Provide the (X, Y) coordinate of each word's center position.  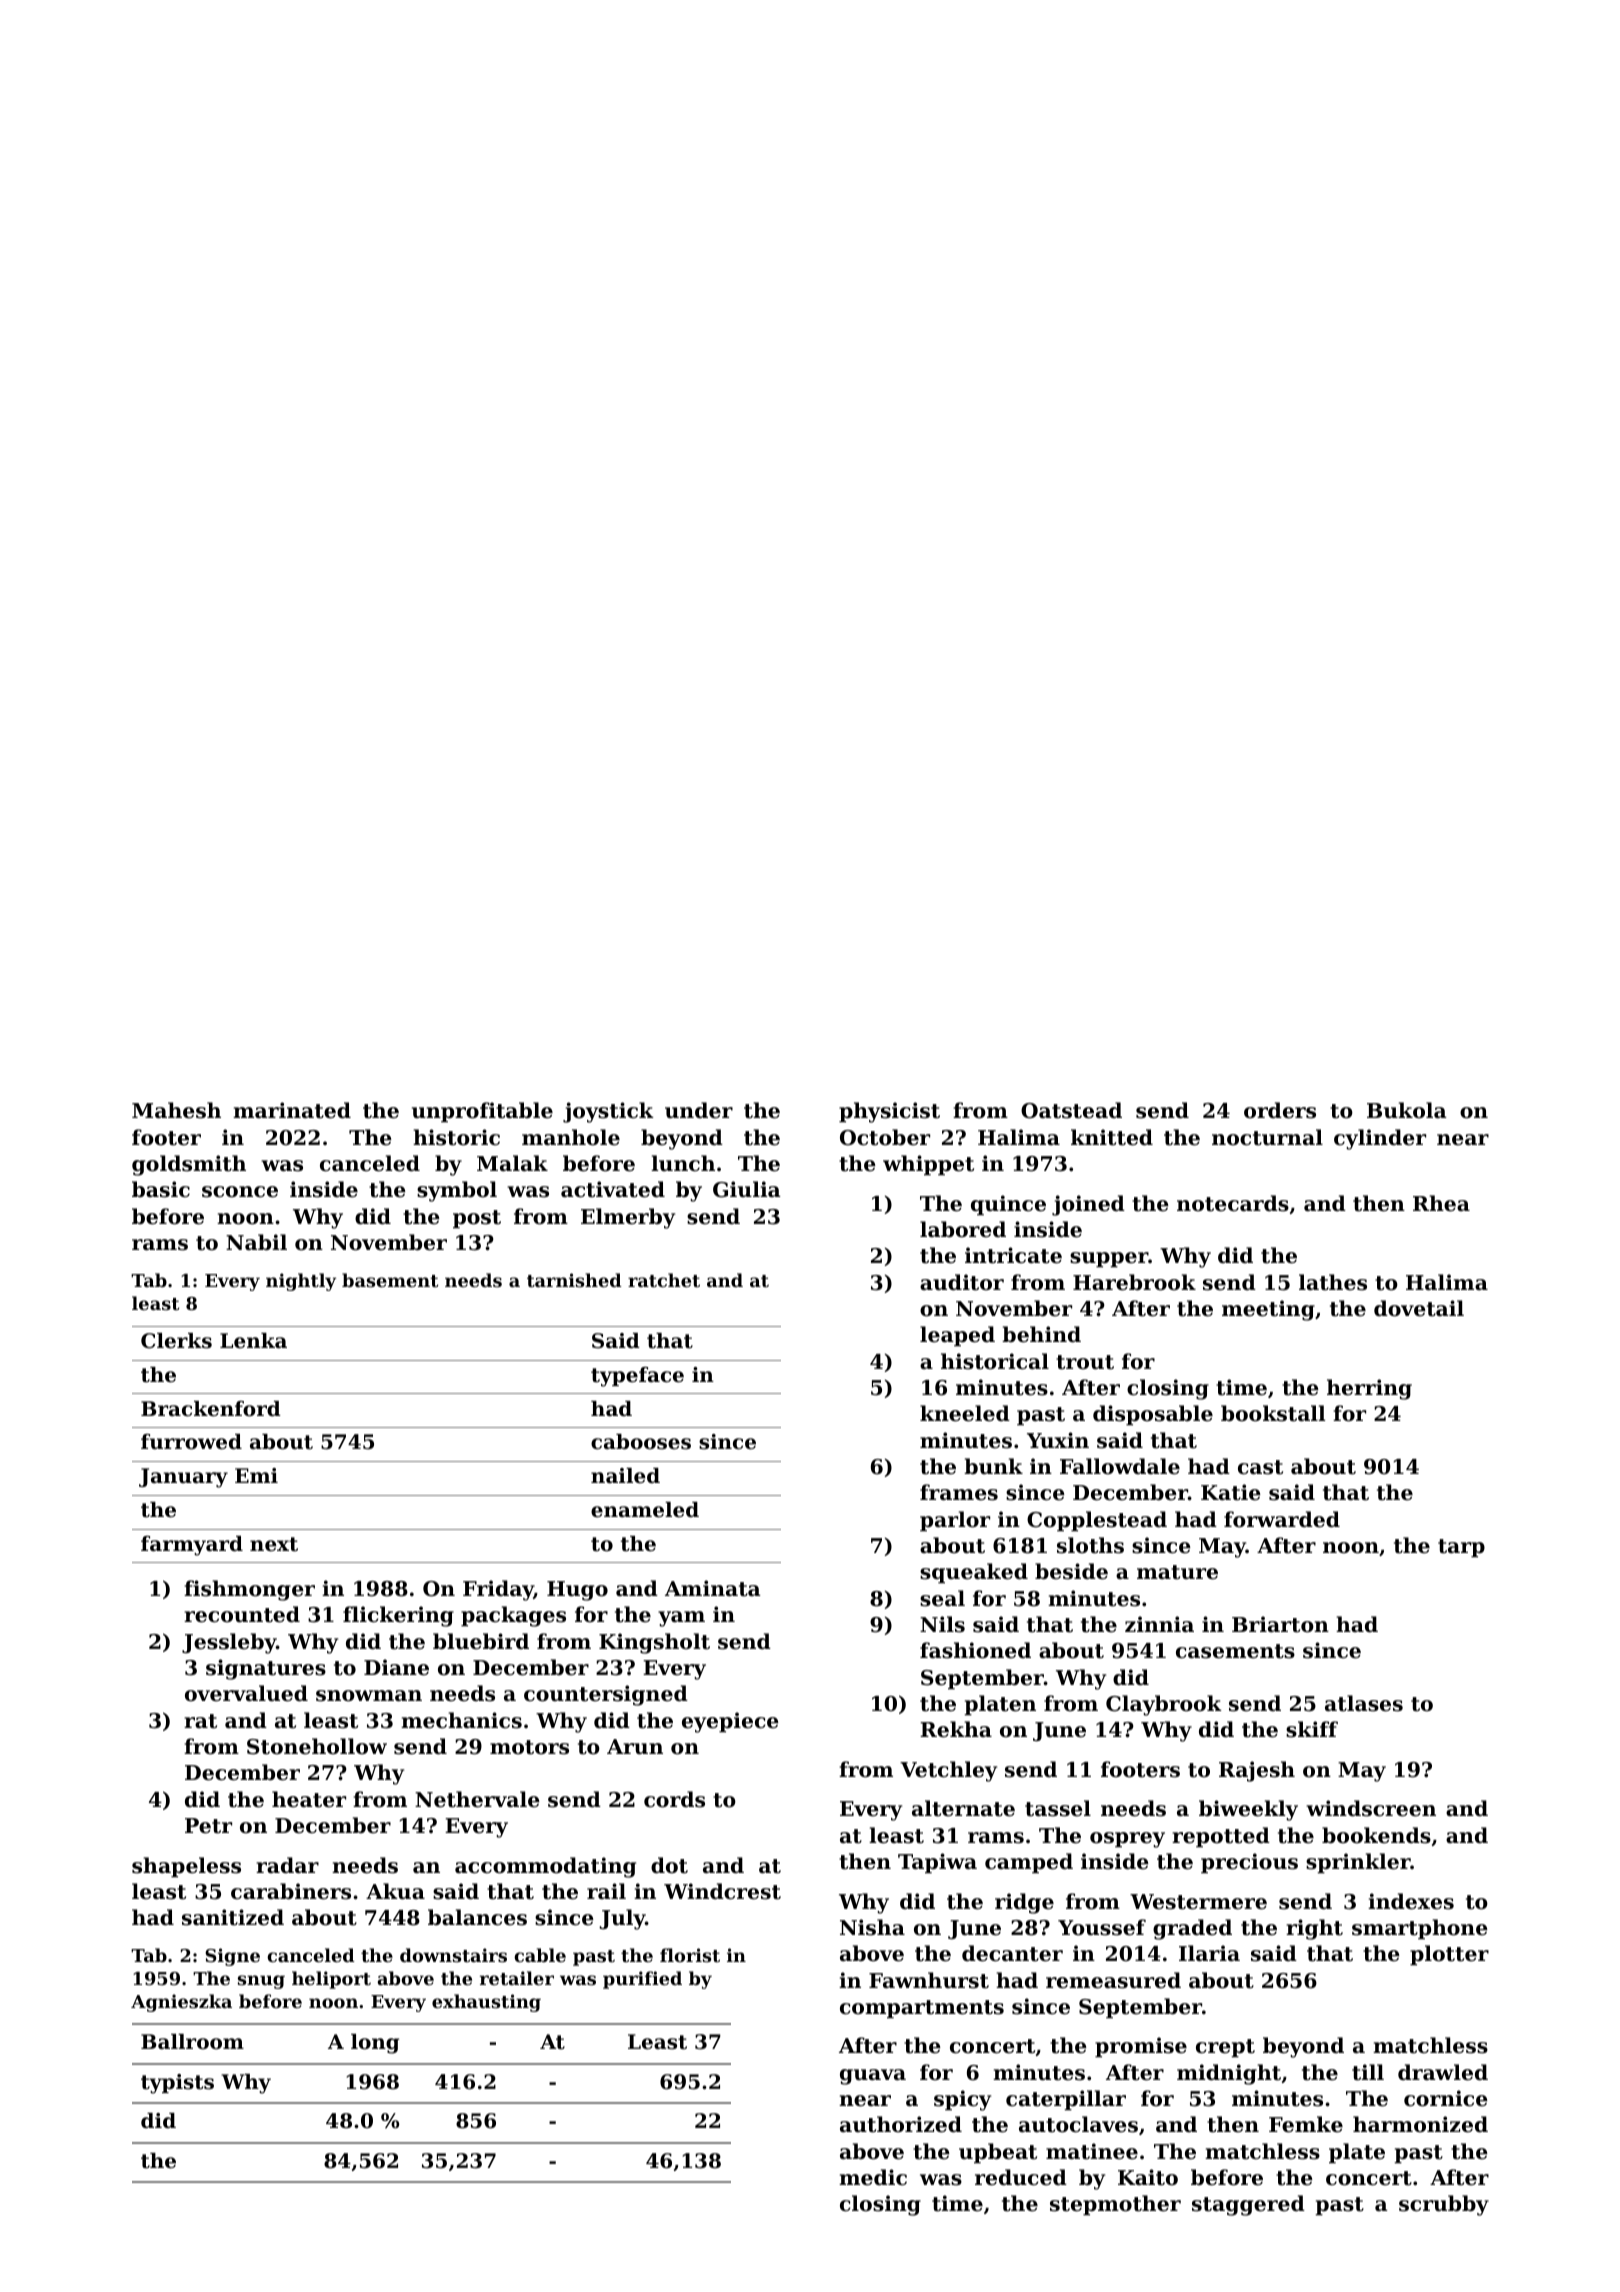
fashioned (975, 1650)
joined (1088, 1205)
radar (287, 1865)
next (274, 1544)
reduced (1021, 2177)
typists (177, 2084)
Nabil (256, 1242)
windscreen (1371, 1808)
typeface (637, 1377)
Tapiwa (937, 1863)
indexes (1411, 1901)
